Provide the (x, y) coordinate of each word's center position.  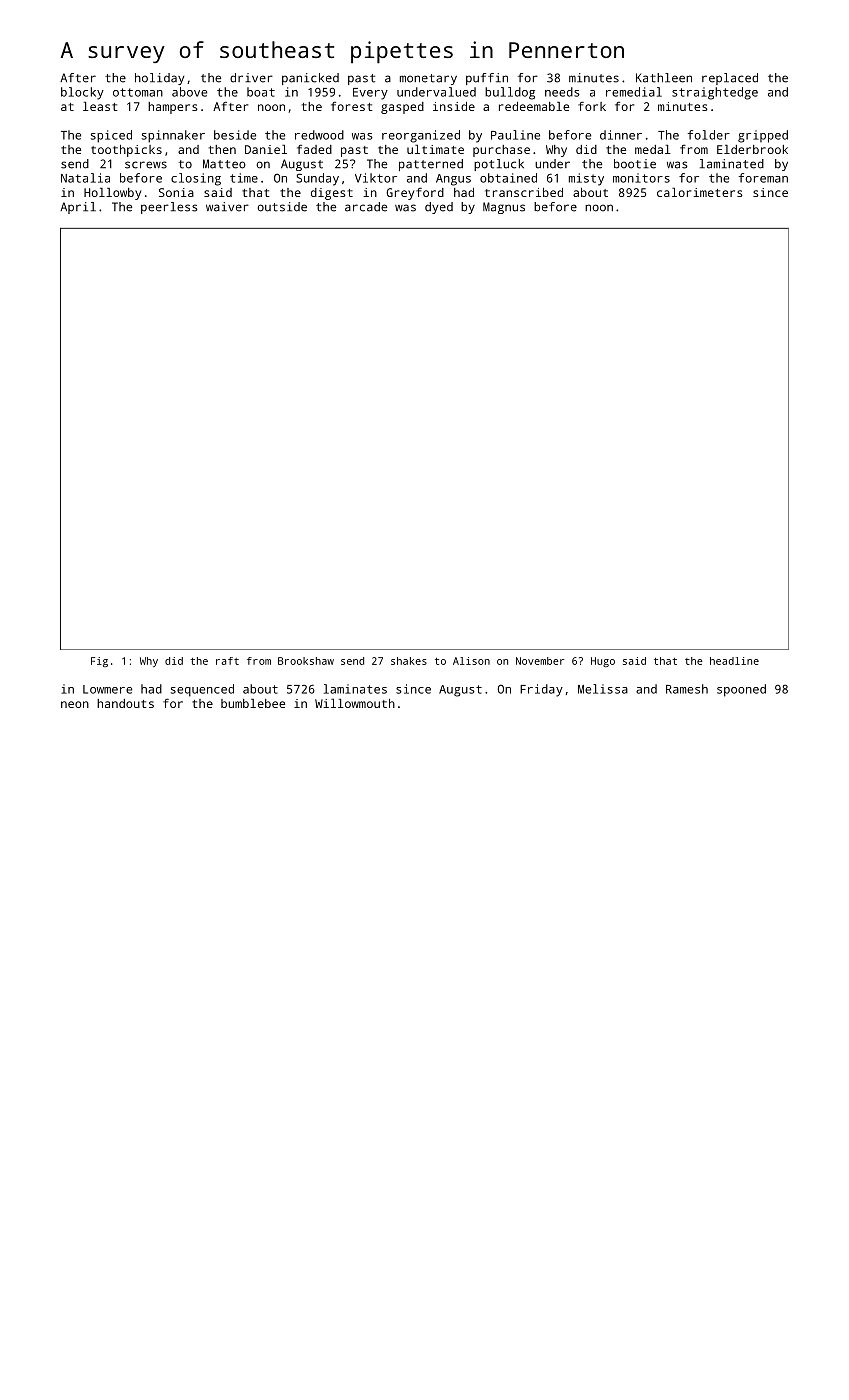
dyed (439, 208)
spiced (111, 136)
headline (734, 661)
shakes (409, 661)
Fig (99, 662)
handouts (125, 703)
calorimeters (700, 192)
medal (652, 149)
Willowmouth (355, 703)
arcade (366, 207)
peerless (169, 208)
